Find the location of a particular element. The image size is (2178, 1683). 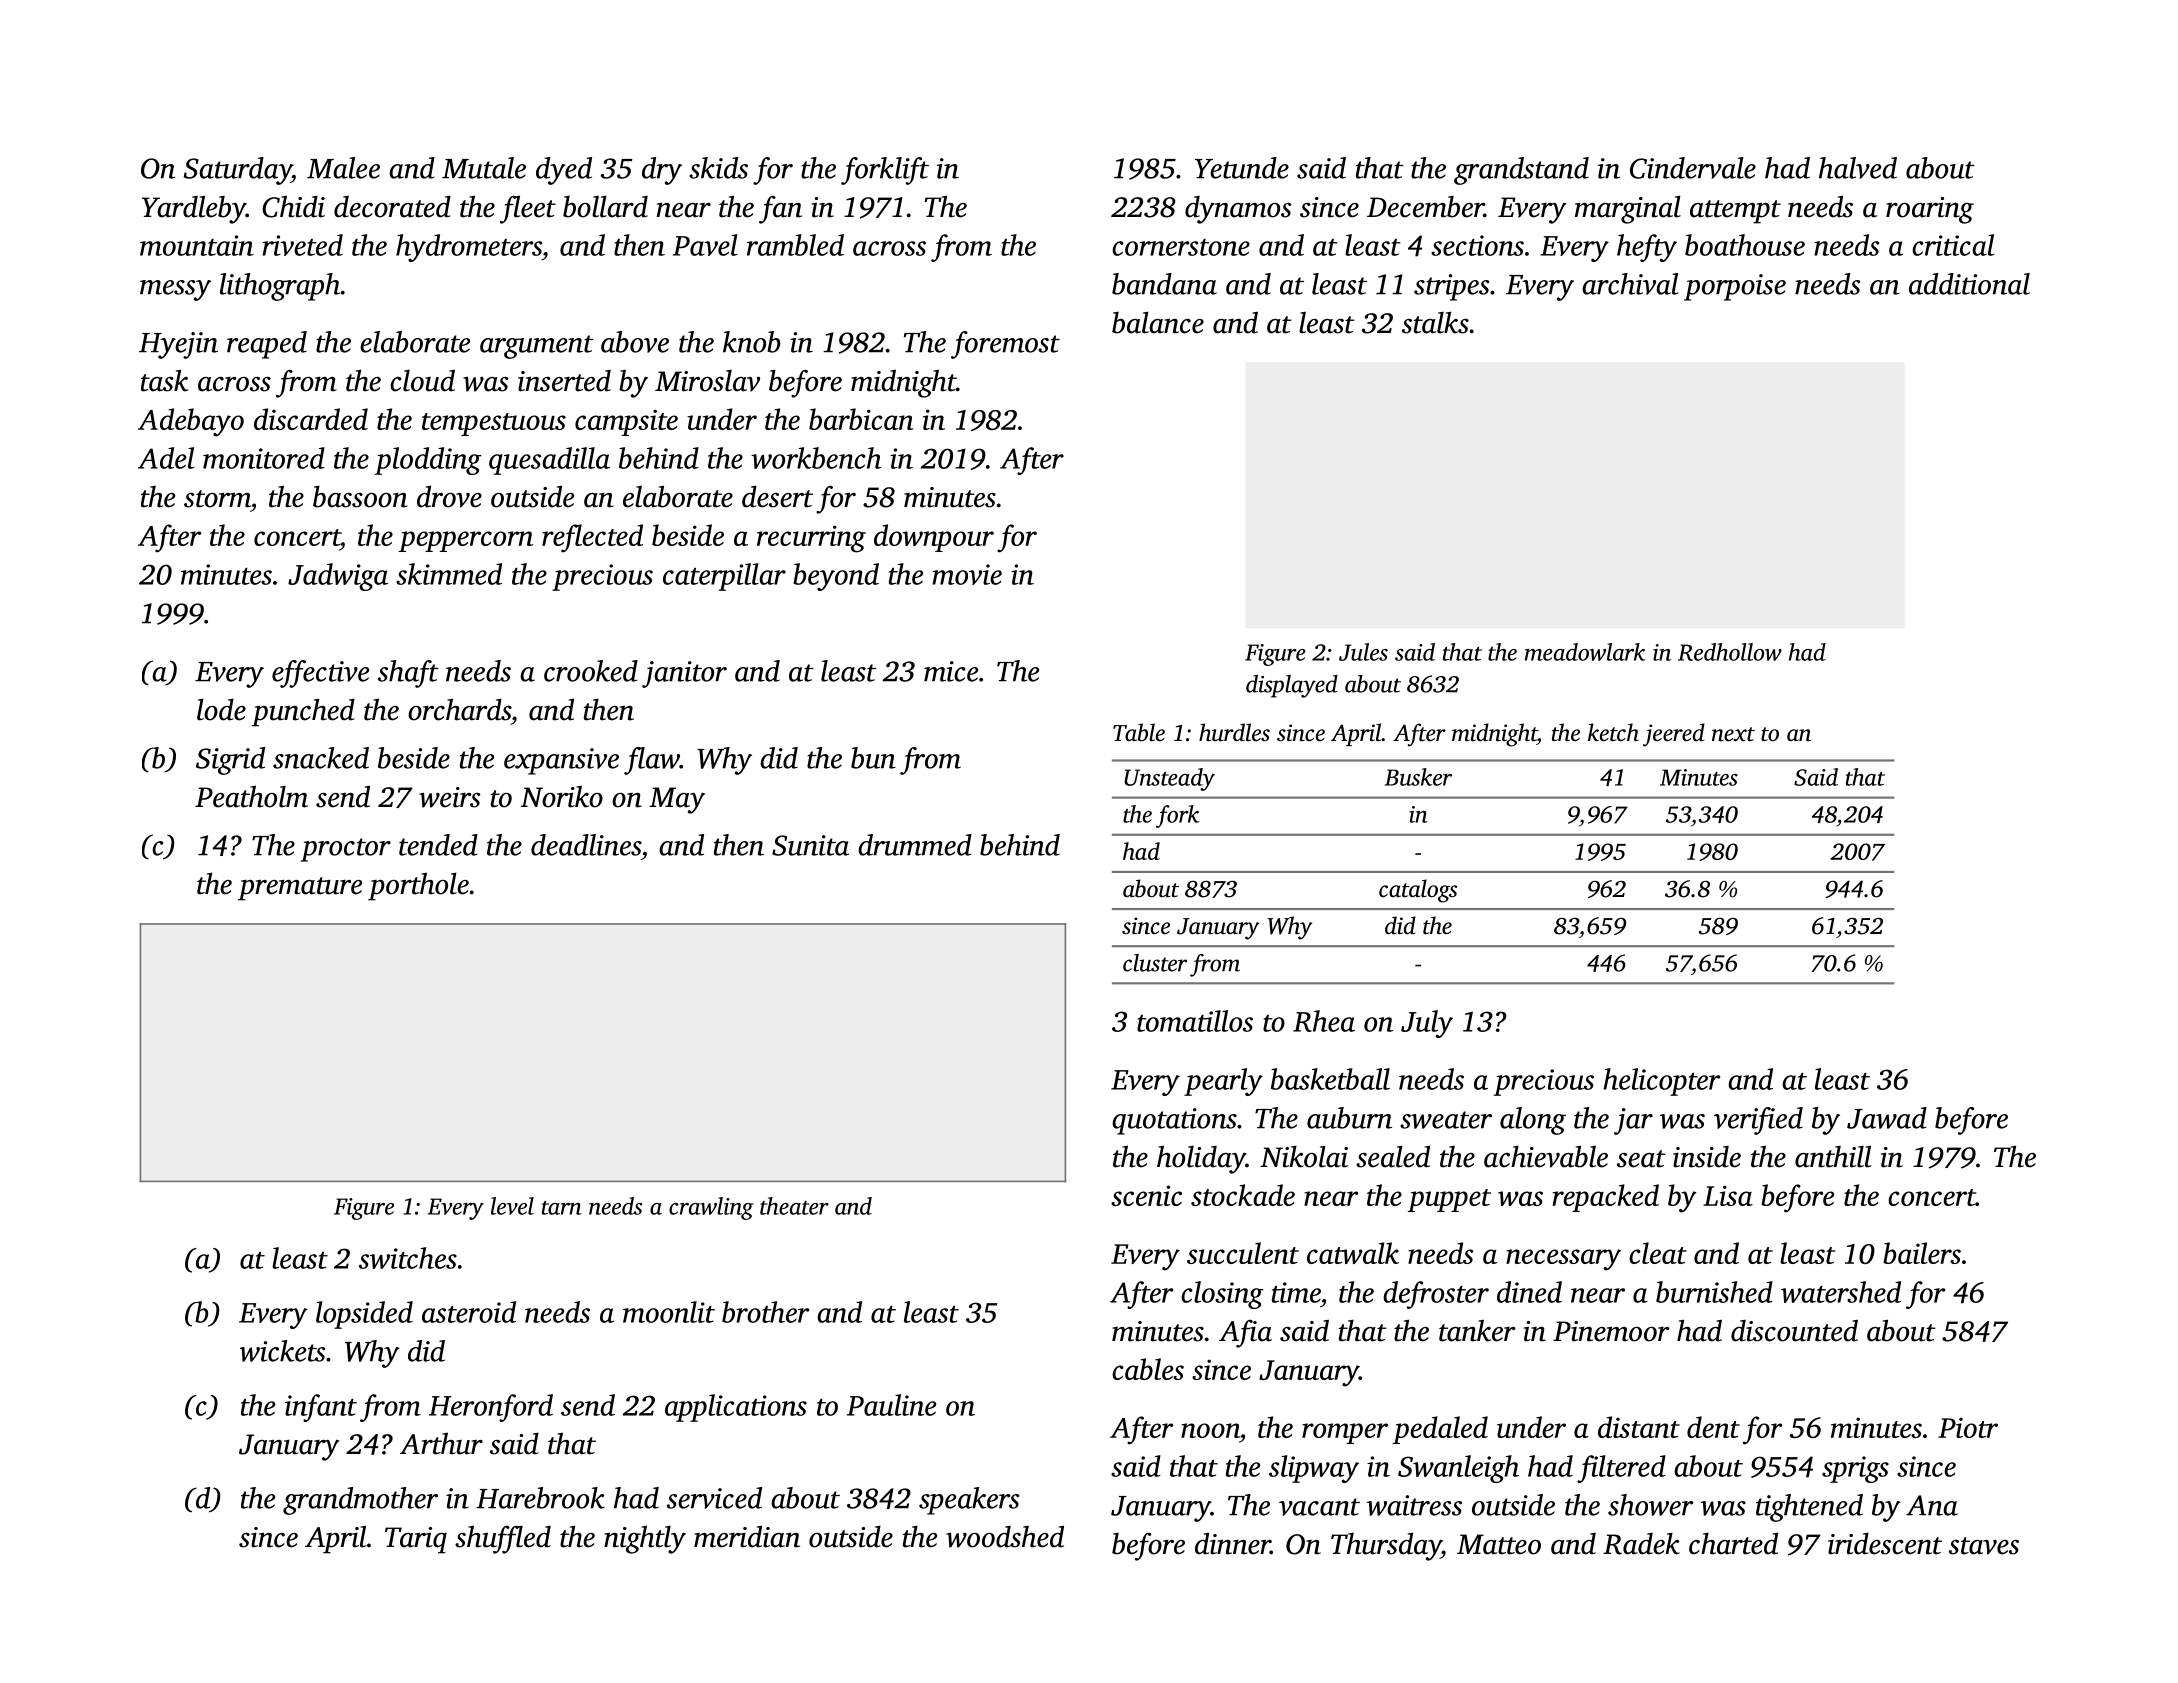

Hyejin is located at coordinates (178, 345).
